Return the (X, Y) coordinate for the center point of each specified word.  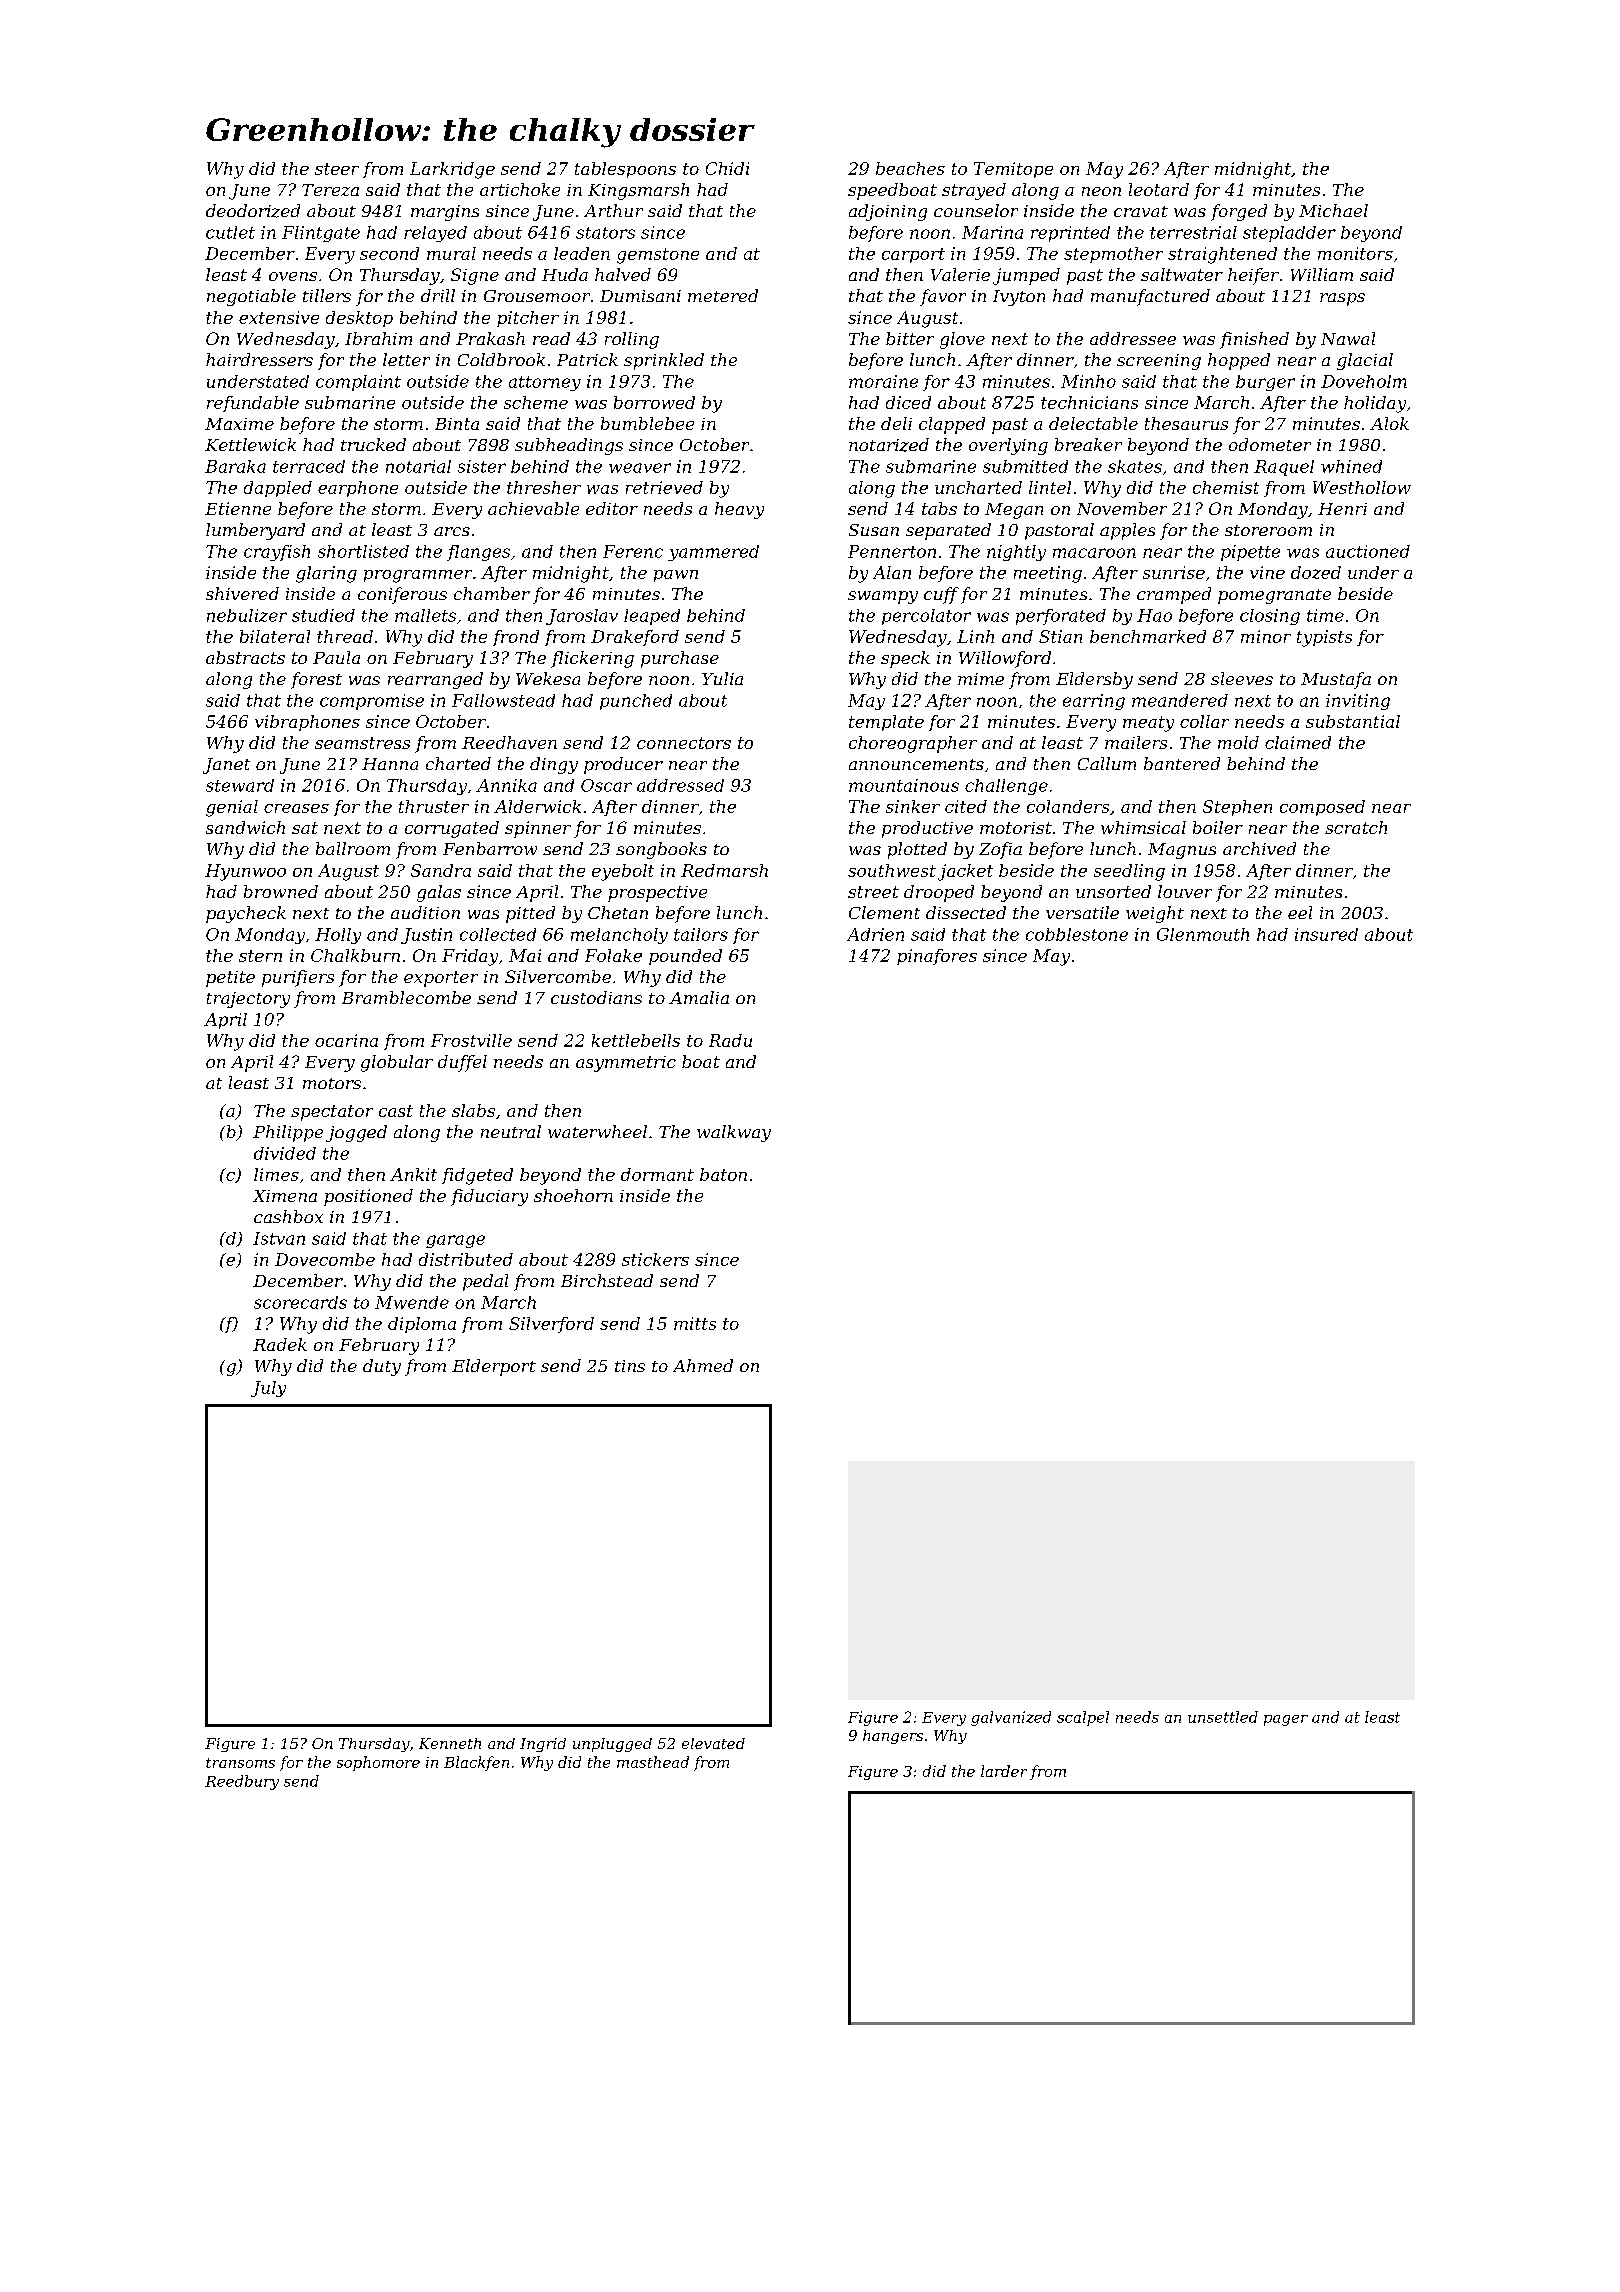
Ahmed (703, 1365)
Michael (1333, 210)
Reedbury (242, 1782)
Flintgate (321, 234)
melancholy (619, 936)
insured (1326, 934)
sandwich (245, 827)
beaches (910, 168)
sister (482, 466)
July (268, 1389)
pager (1286, 1720)
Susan (874, 530)
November (1122, 508)
